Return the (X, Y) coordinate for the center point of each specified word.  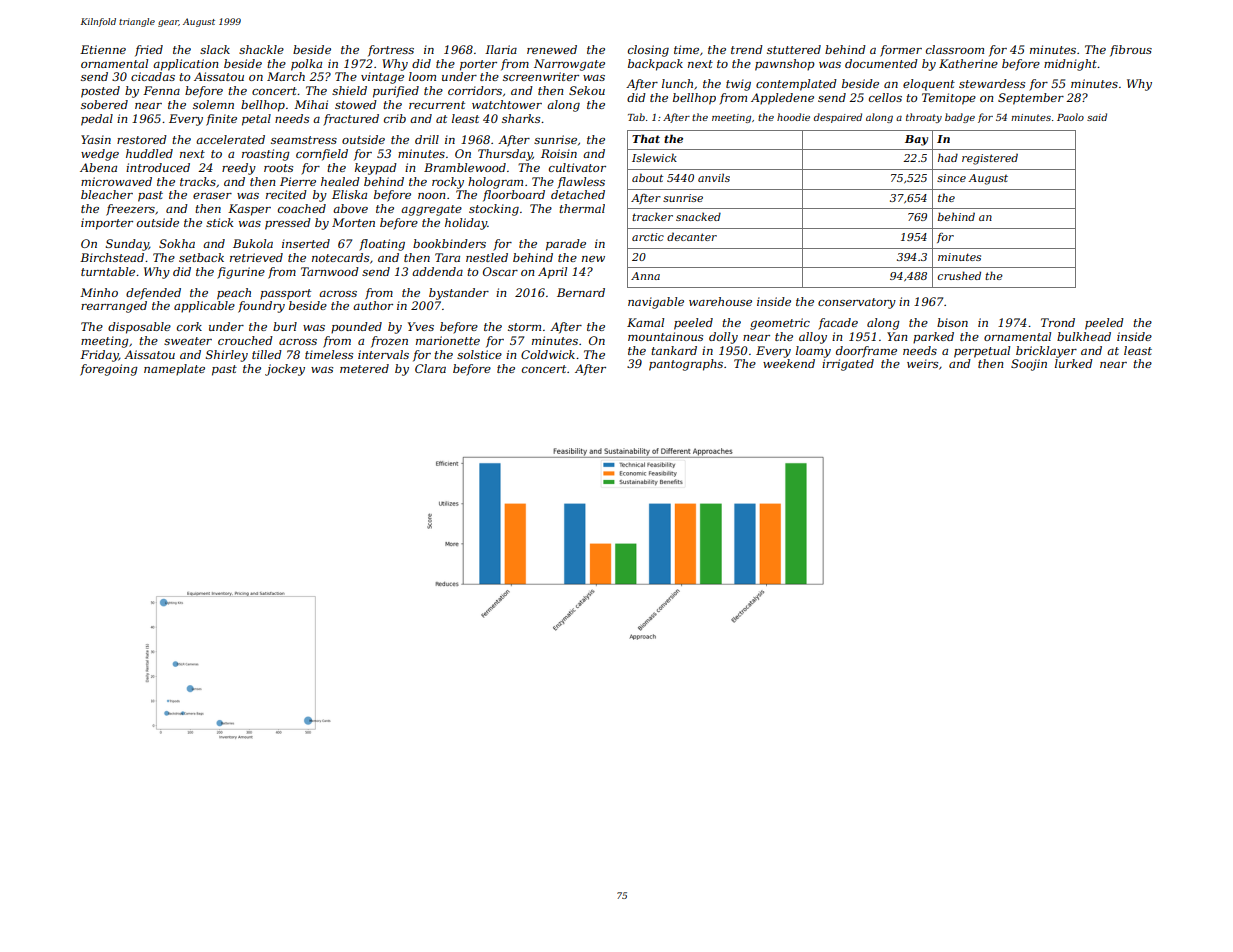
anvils (714, 178)
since (951, 178)
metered (364, 368)
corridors (475, 90)
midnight (1070, 65)
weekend (789, 363)
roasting (266, 155)
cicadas (153, 76)
